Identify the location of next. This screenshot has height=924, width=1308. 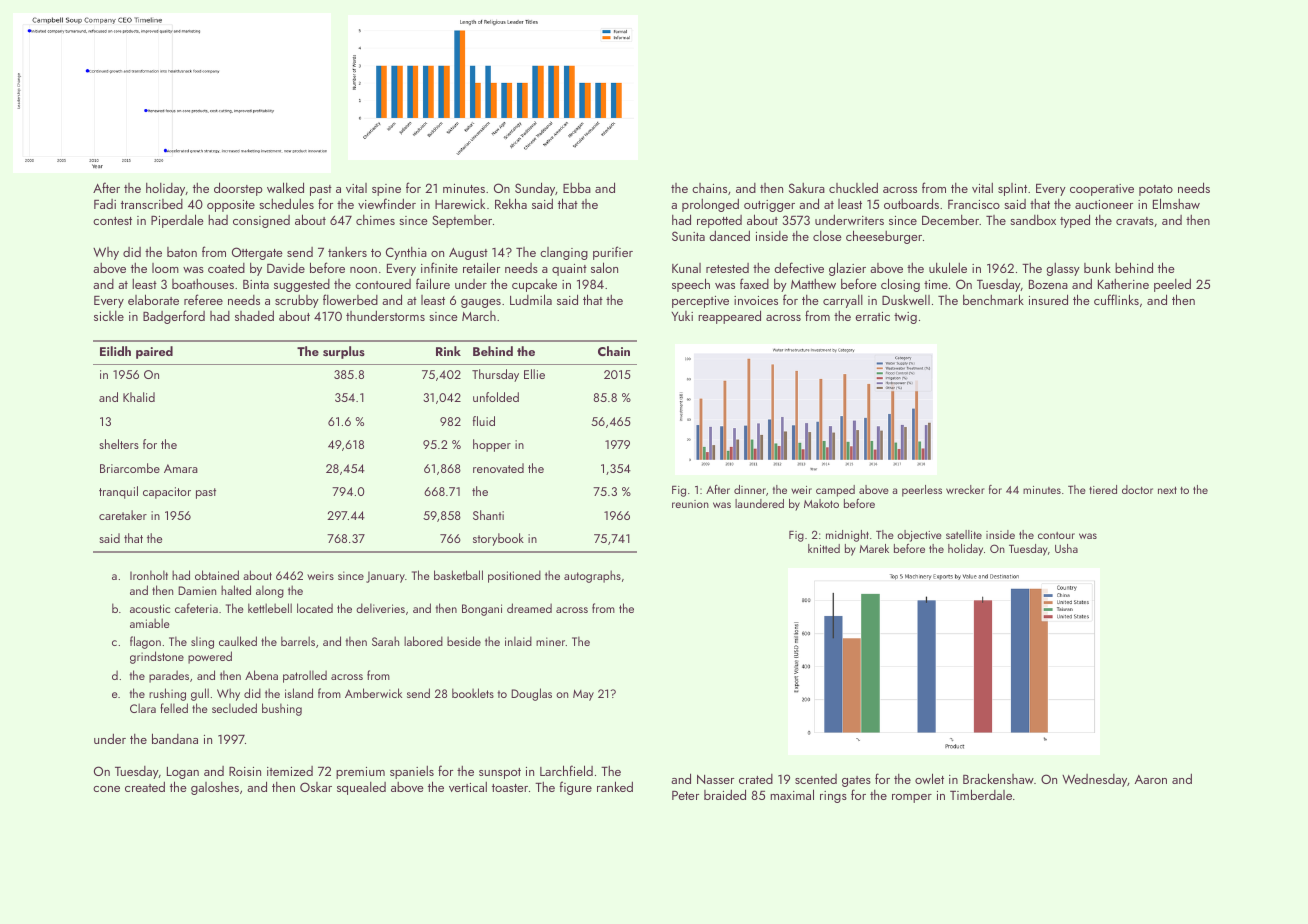
(1167, 490).
